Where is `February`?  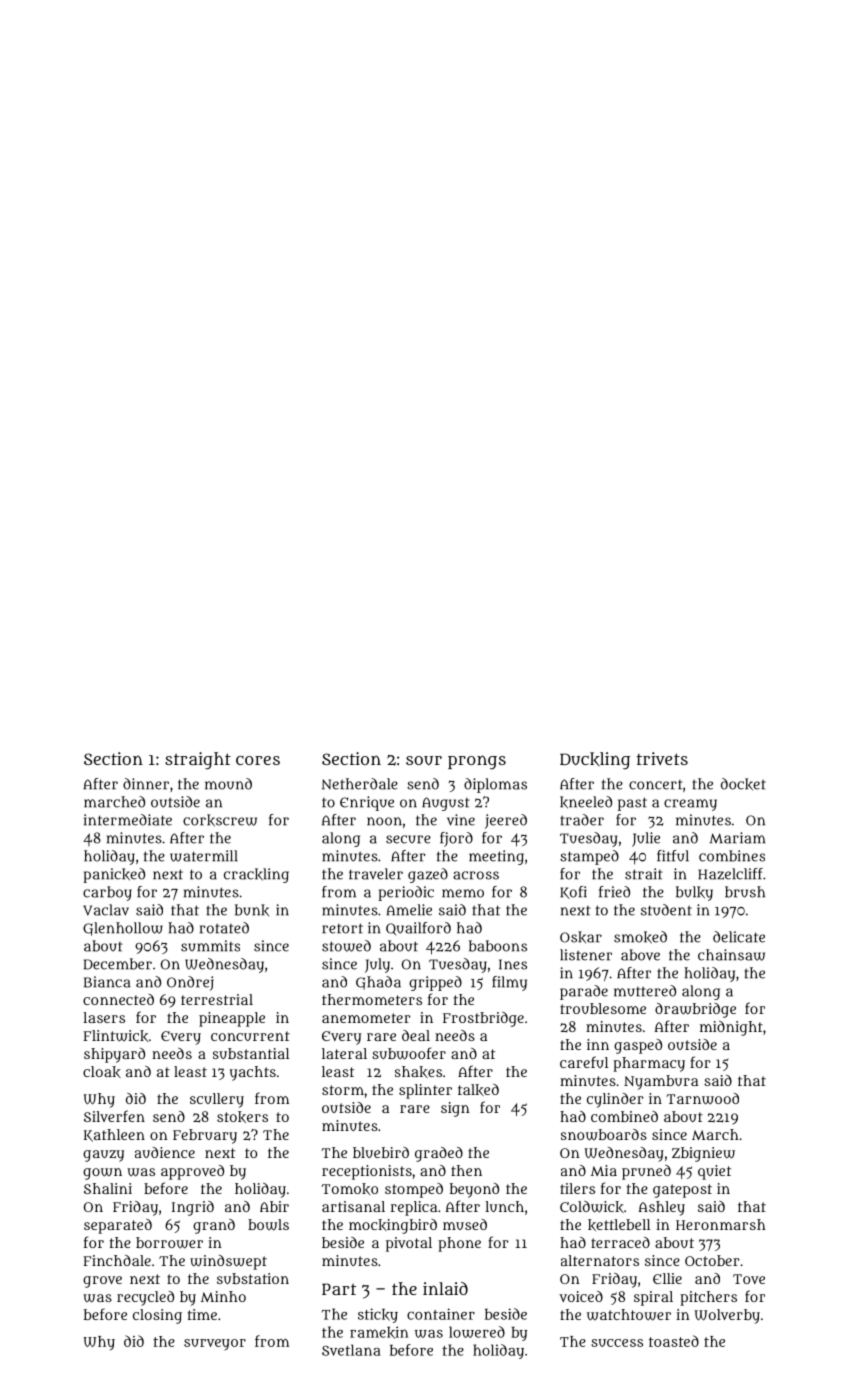
February is located at coordinates (205, 1136).
